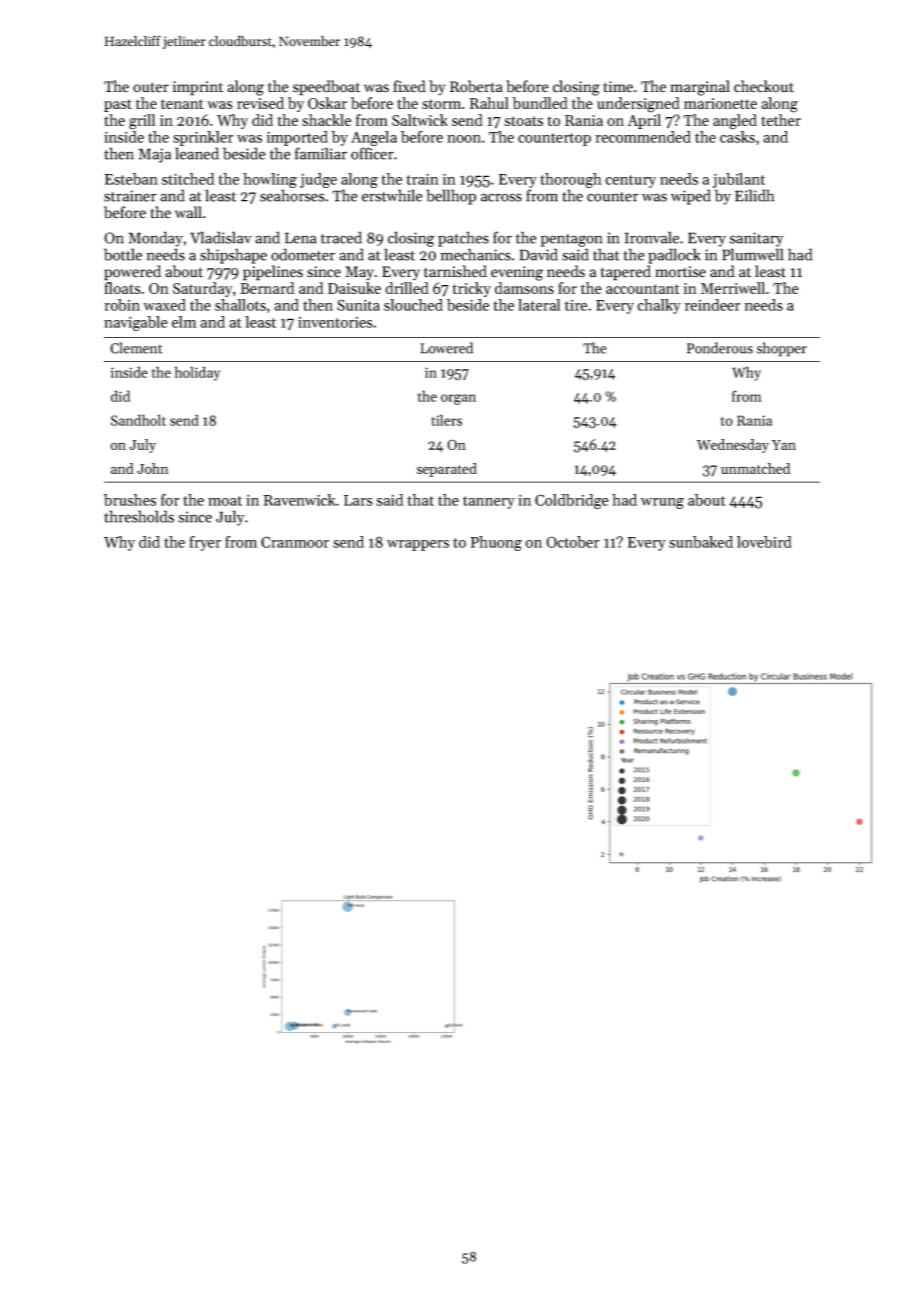 Image resolution: width=924 pixels, height=1308 pixels. I want to click on leaned, so click(197, 153).
